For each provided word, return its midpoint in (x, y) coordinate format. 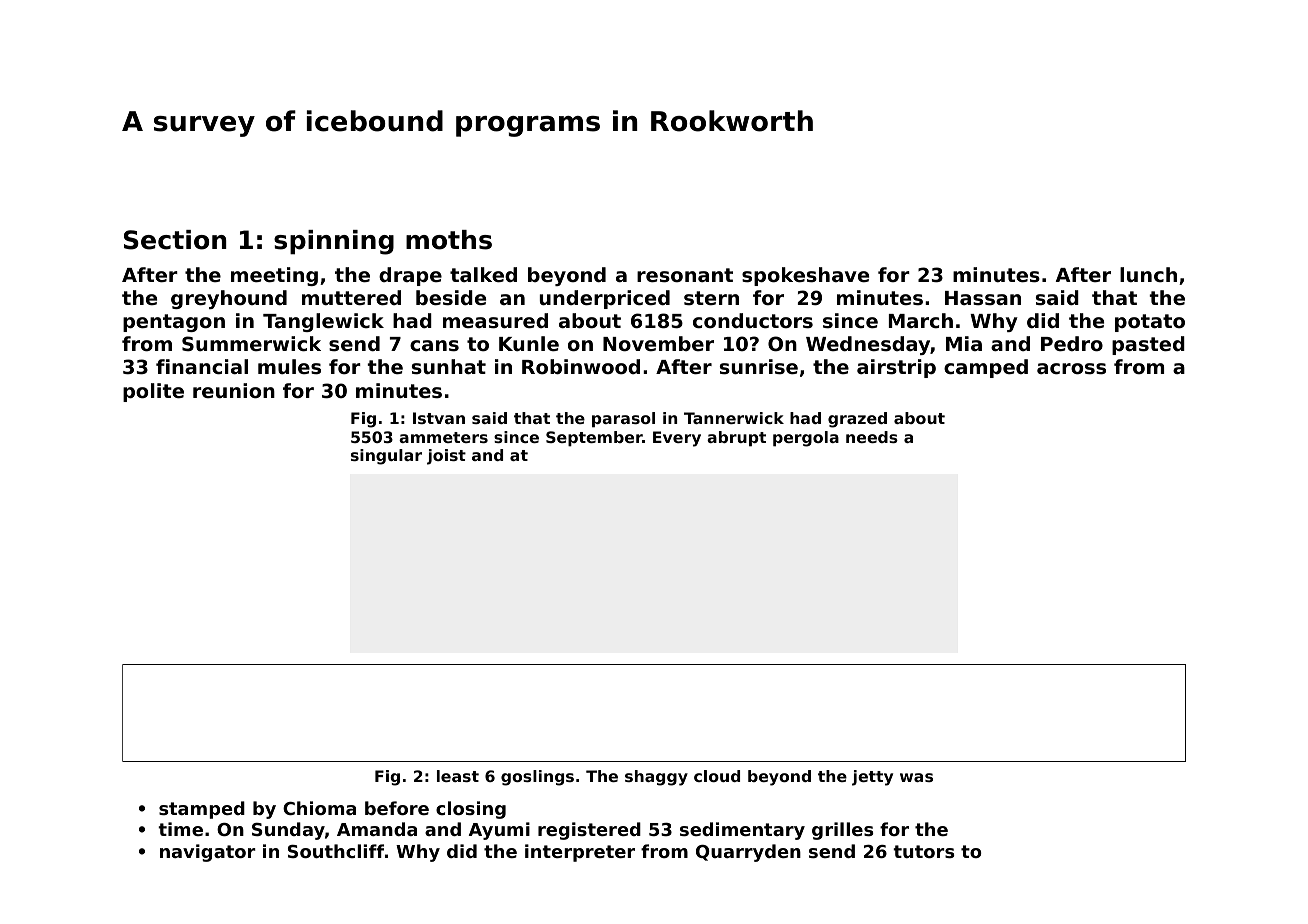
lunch (1148, 274)
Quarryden (748, 853)
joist (446, 457)
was (916, 777)
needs (872, 437)
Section (175, 240)
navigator (208, 853)
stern (711, 298)
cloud (717, 776)
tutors (923, 851)
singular (386, 457)
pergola (806, 439)
